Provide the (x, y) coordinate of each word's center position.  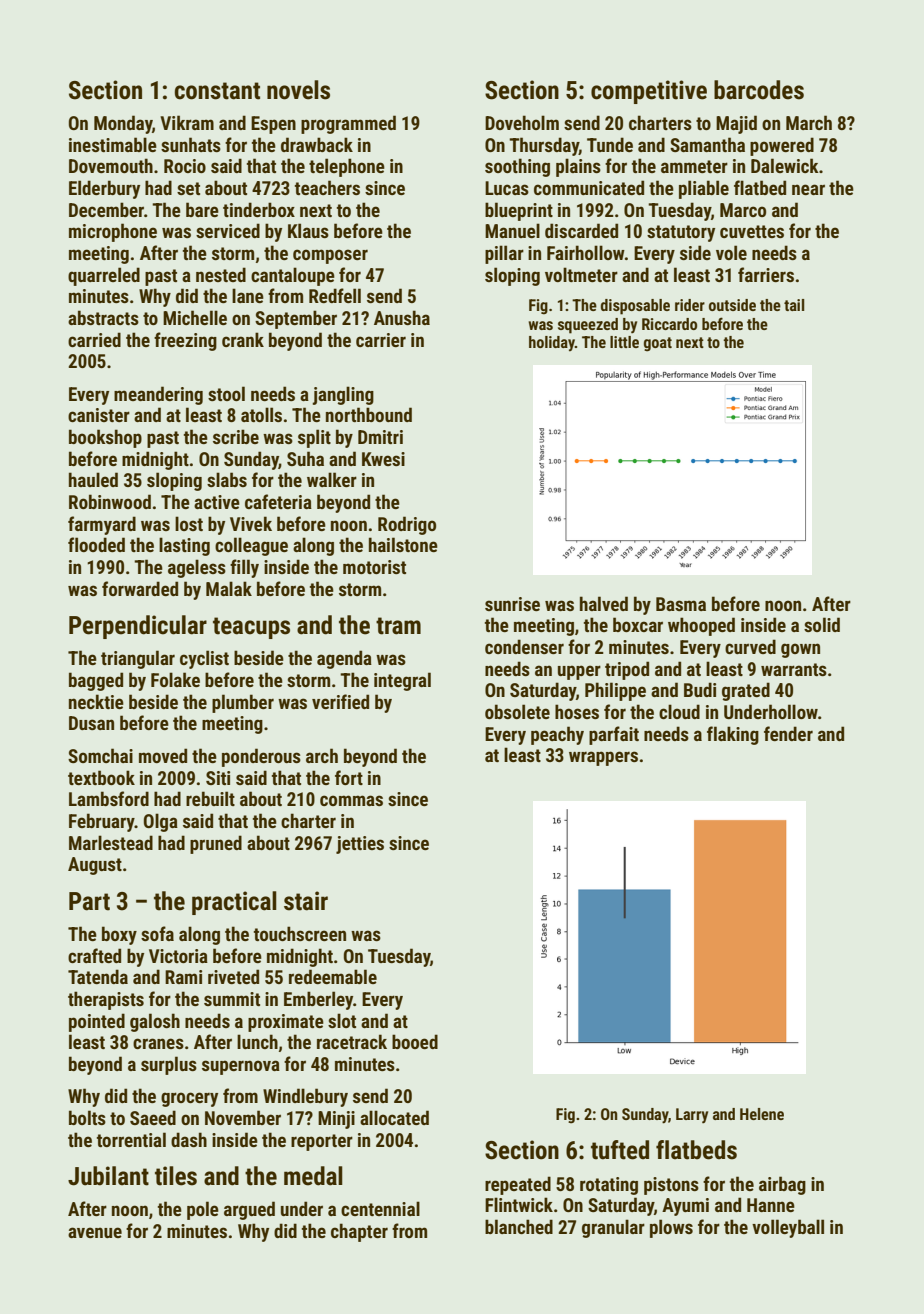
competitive (649, 92)
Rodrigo (407, 525)
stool (226, 393)
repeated (518, 1185)
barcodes (759, 90)
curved (750, 646)
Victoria (178, 956)
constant (217, 91)
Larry (692, 1116)
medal (313, 1176)
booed (415, 1041)
